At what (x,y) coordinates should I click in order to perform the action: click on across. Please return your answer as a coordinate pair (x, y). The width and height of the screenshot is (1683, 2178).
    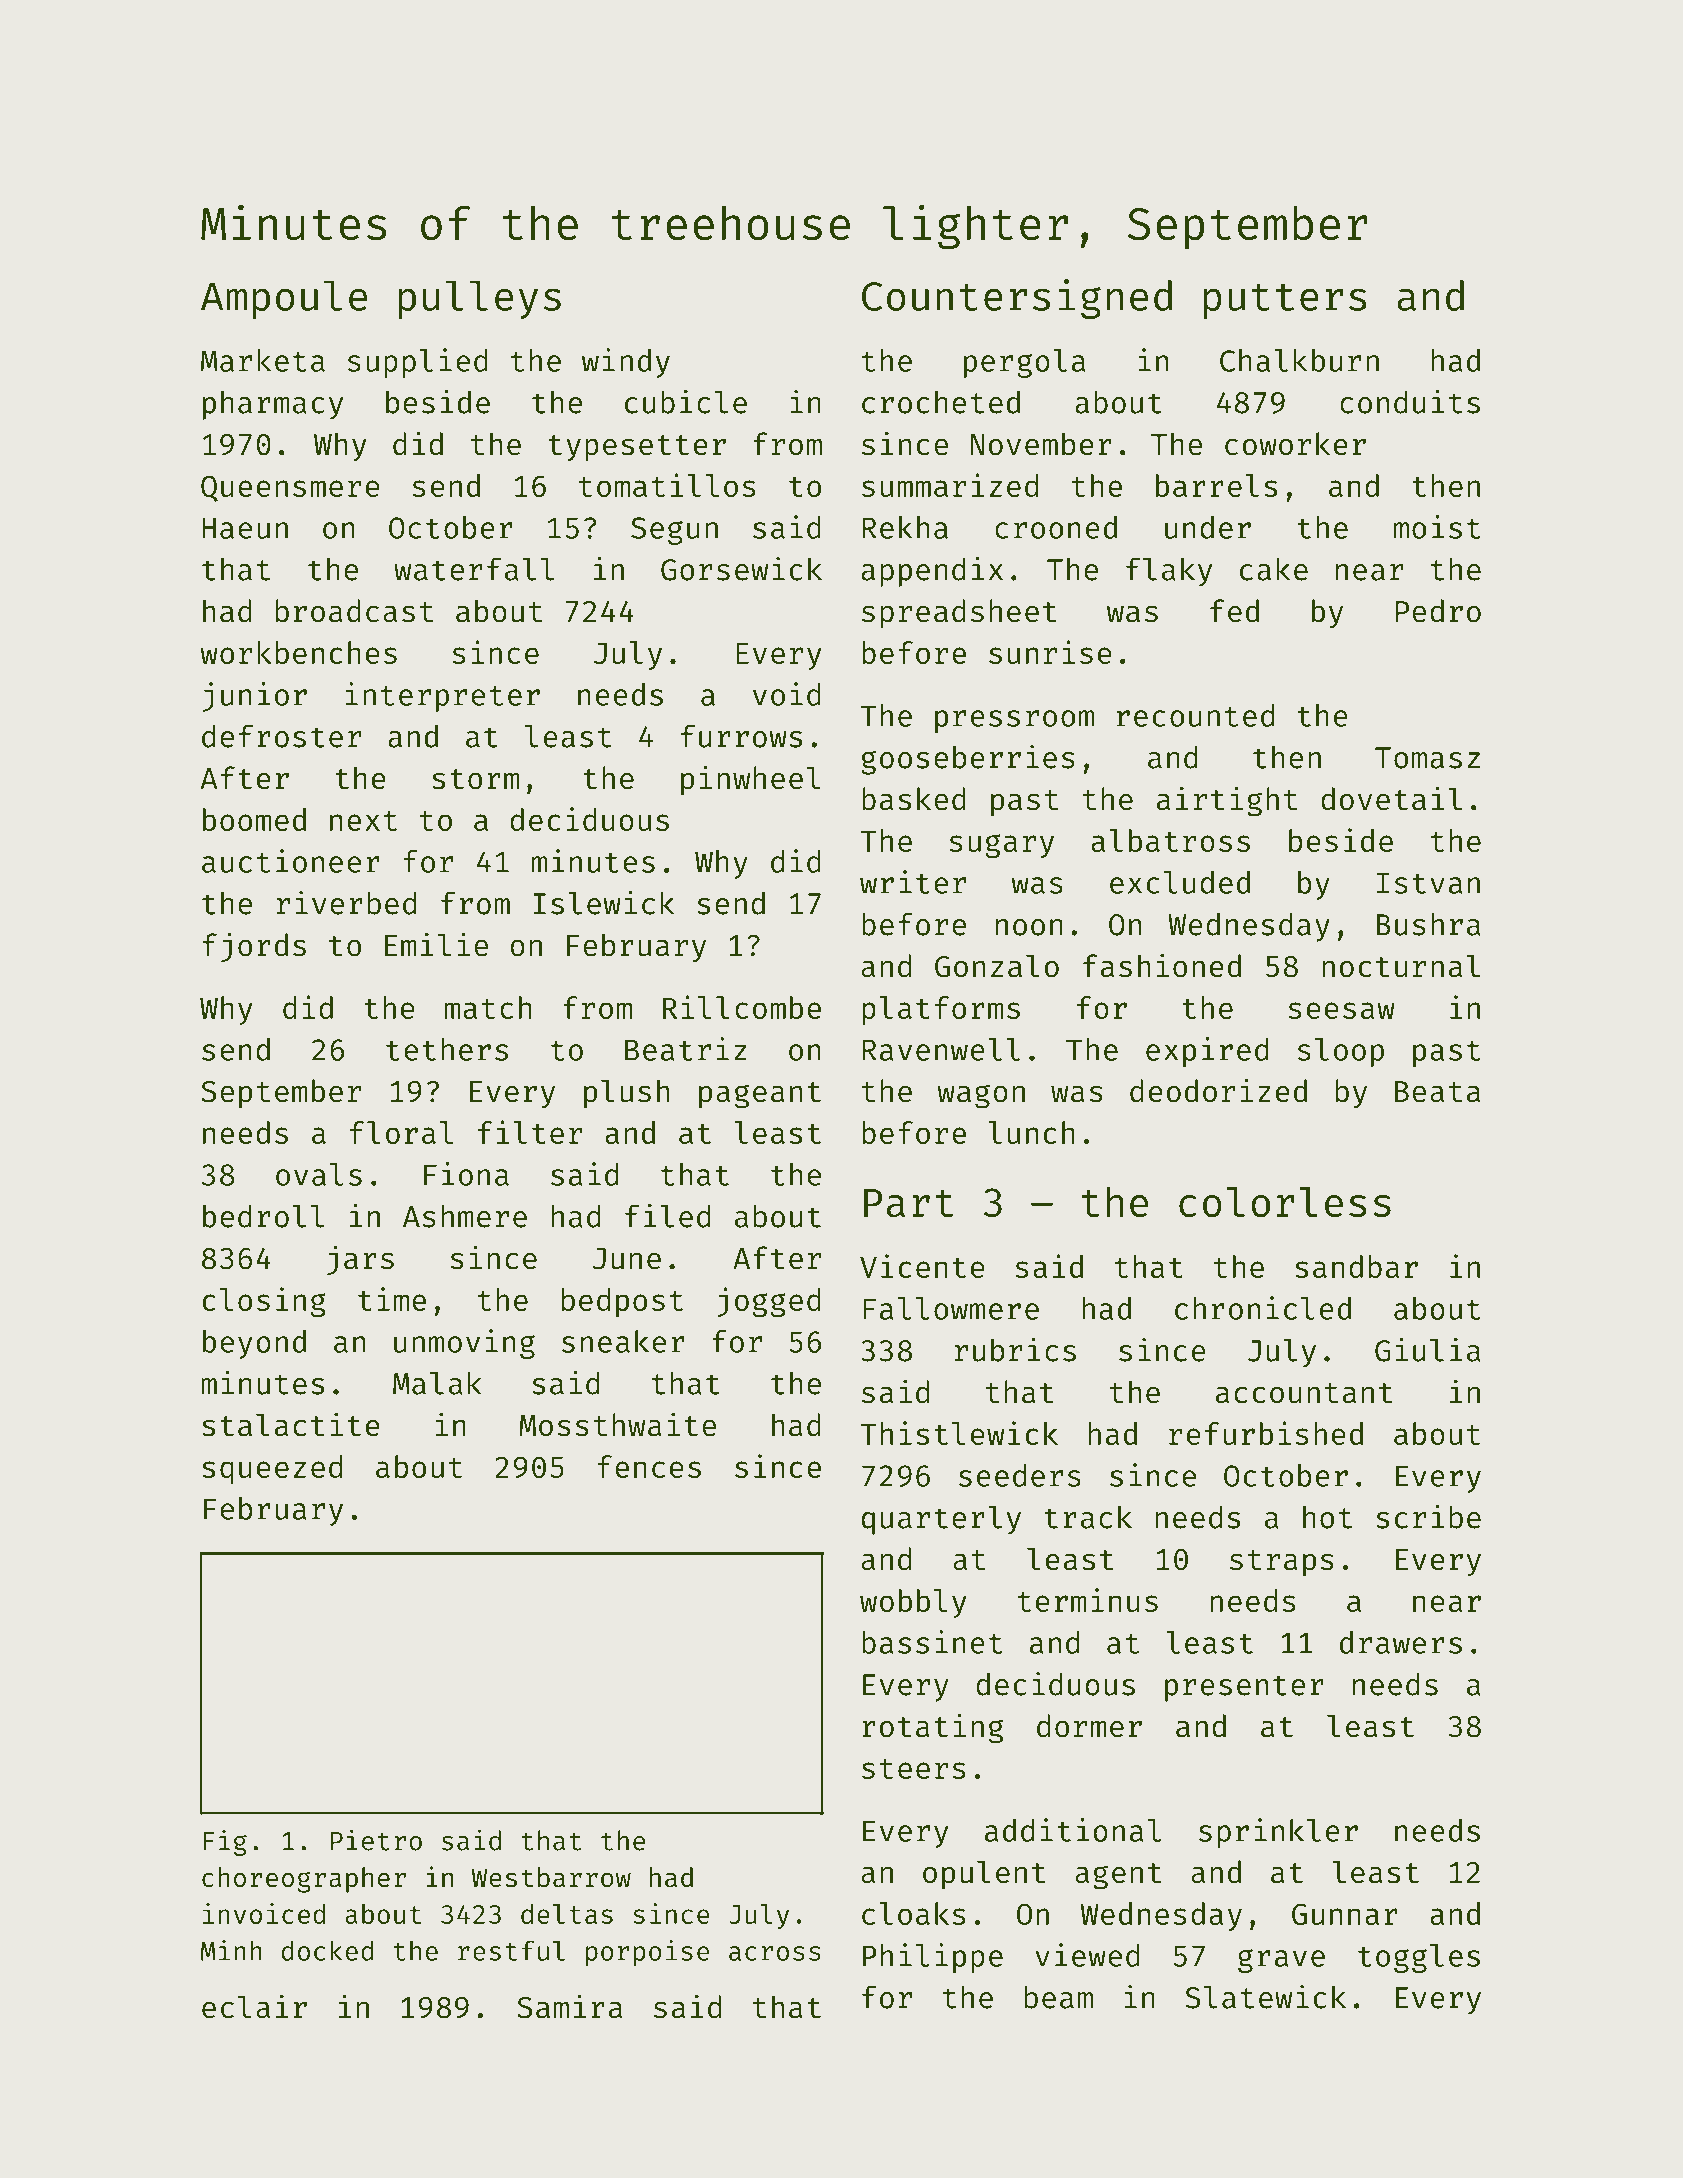
    Looking at the image, I should click on (775, 1953).
